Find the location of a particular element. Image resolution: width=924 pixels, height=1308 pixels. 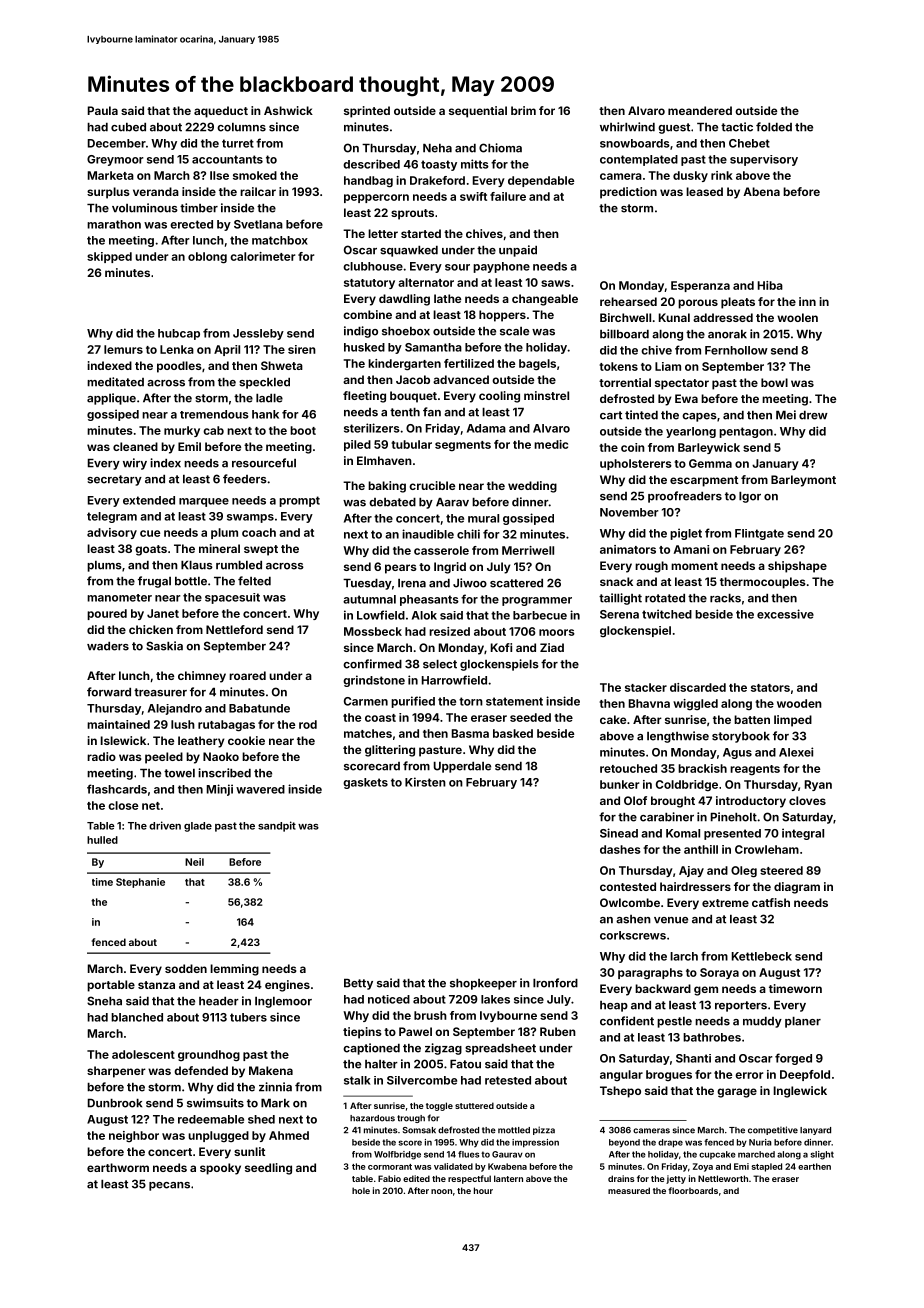

Kirsten is located at coordinates (425, 782).
